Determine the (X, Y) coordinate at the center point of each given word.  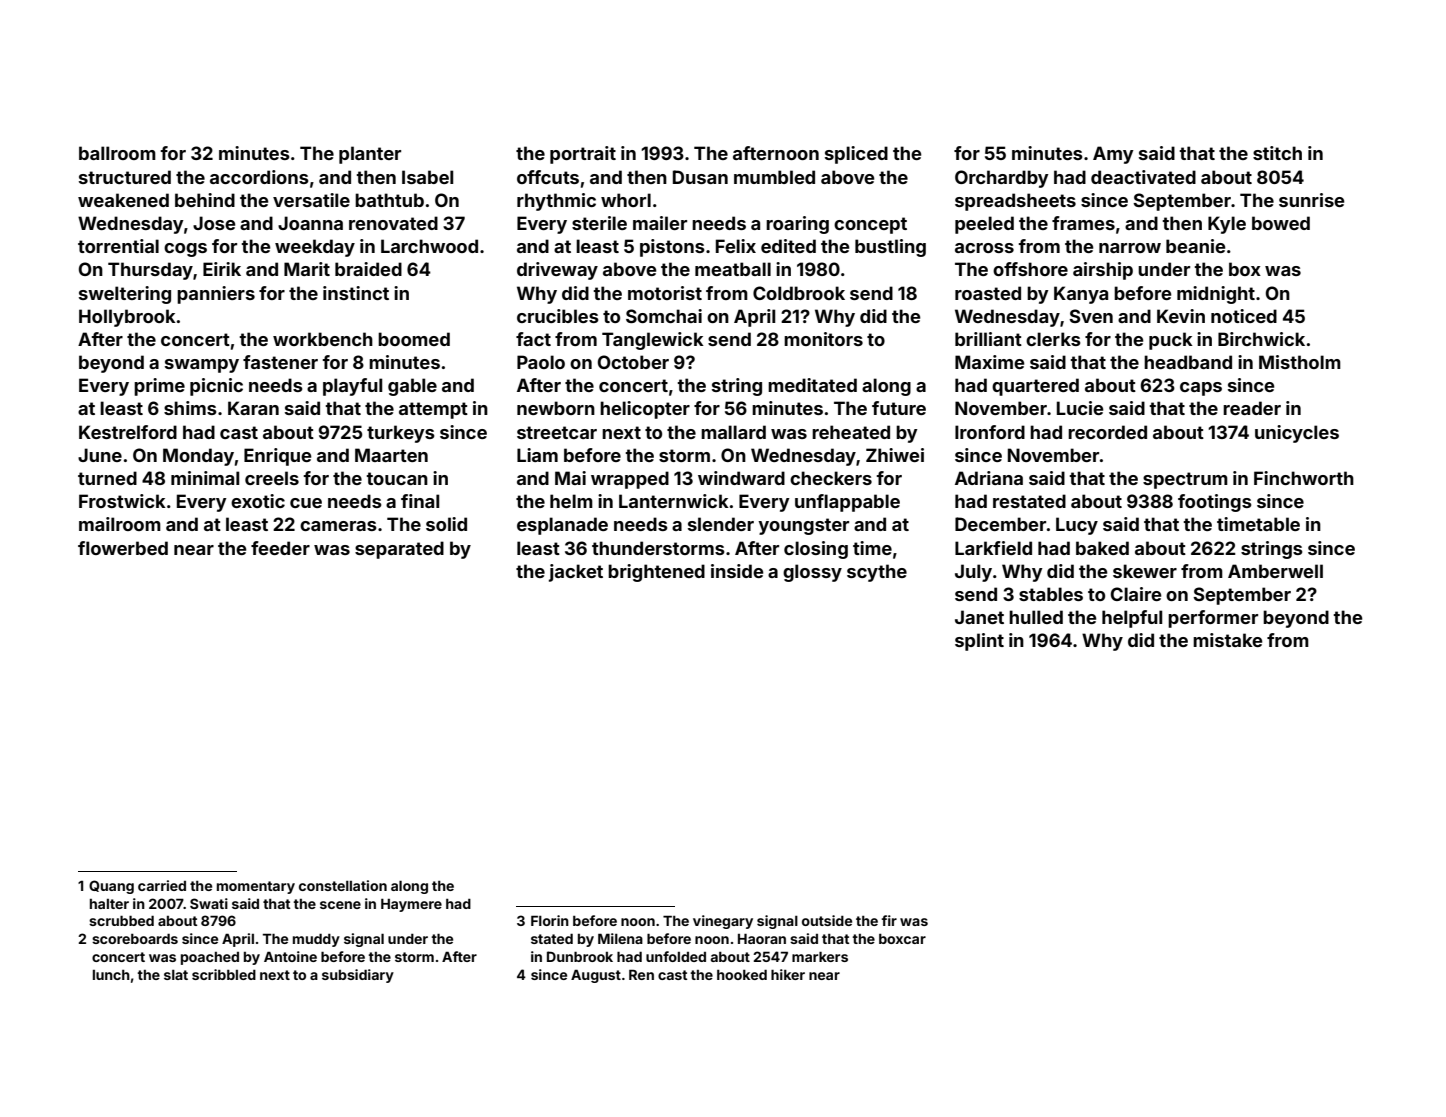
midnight (1216, 295)
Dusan (700, 177)
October (633, 362)
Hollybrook (127, 318)
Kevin (1181, 316)
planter (370, 155)
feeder (280, 548)
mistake (1228, 640)
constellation (343, 885)
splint (979, 642)
